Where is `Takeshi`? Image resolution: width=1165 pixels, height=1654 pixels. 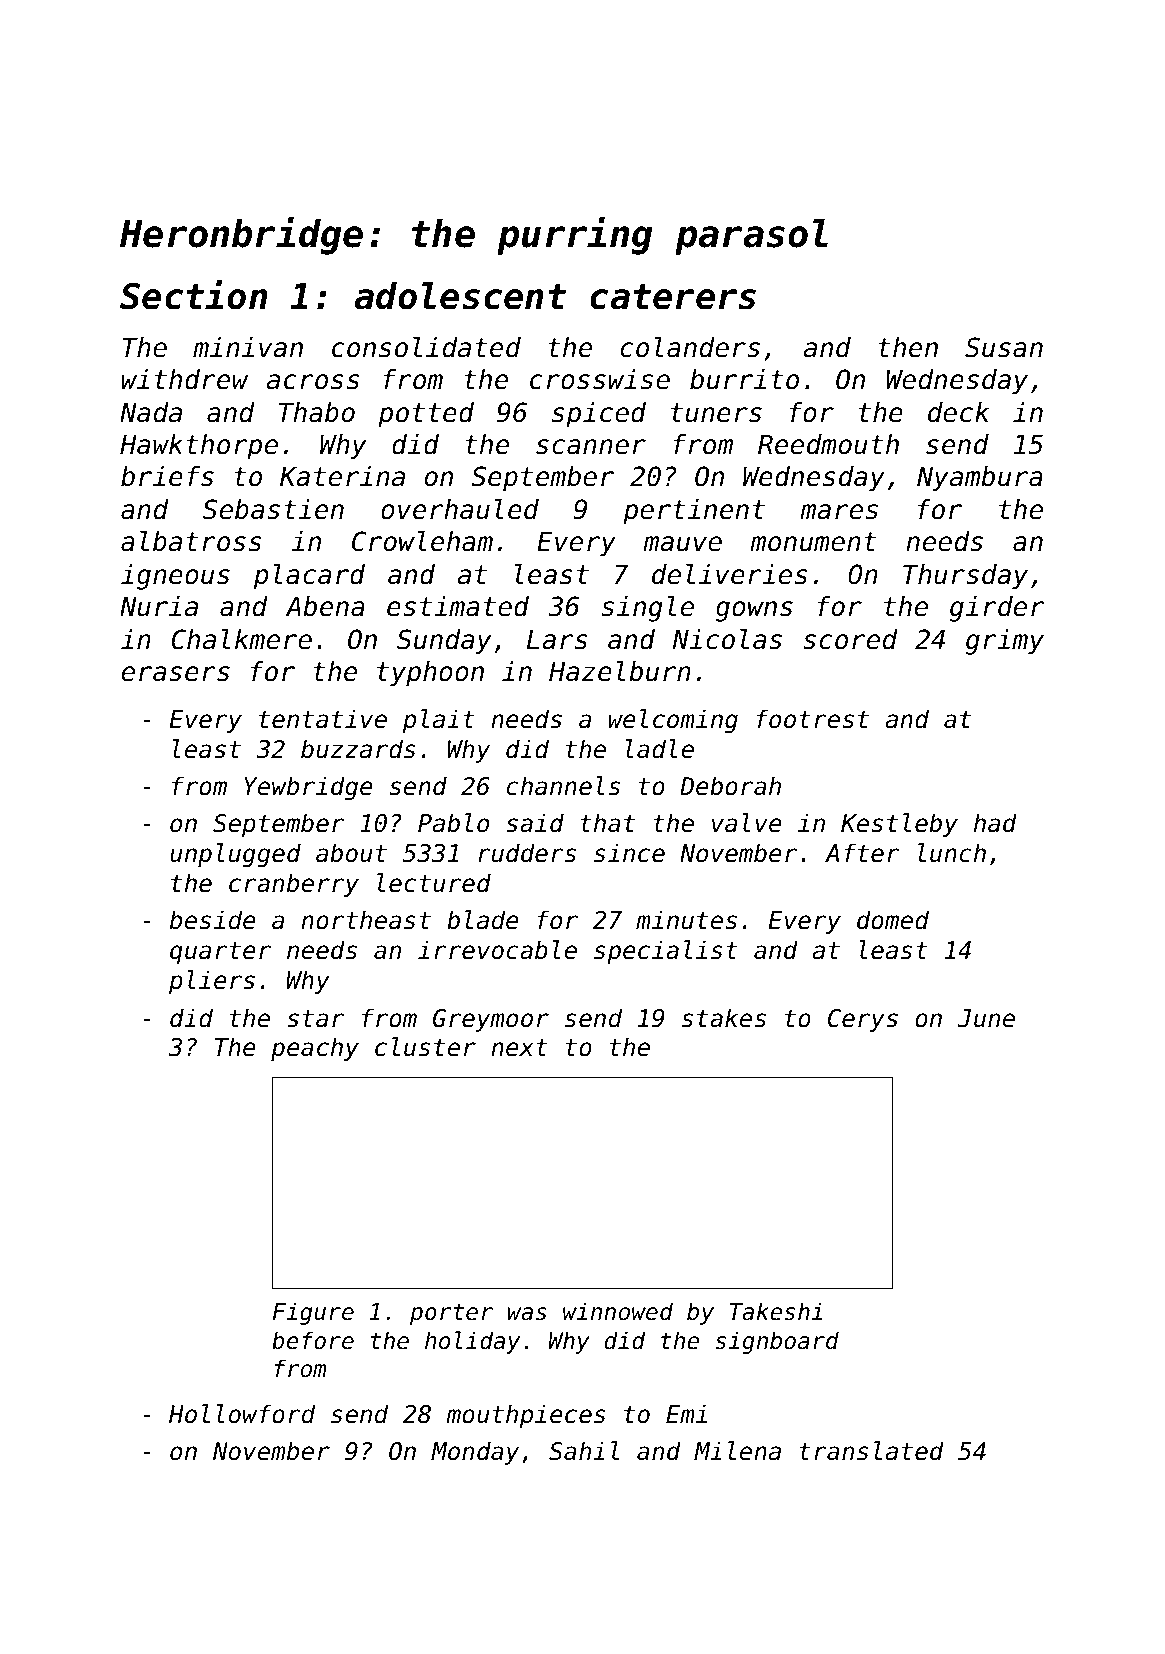
Takeshi is located at coordinates (776, 1311).
